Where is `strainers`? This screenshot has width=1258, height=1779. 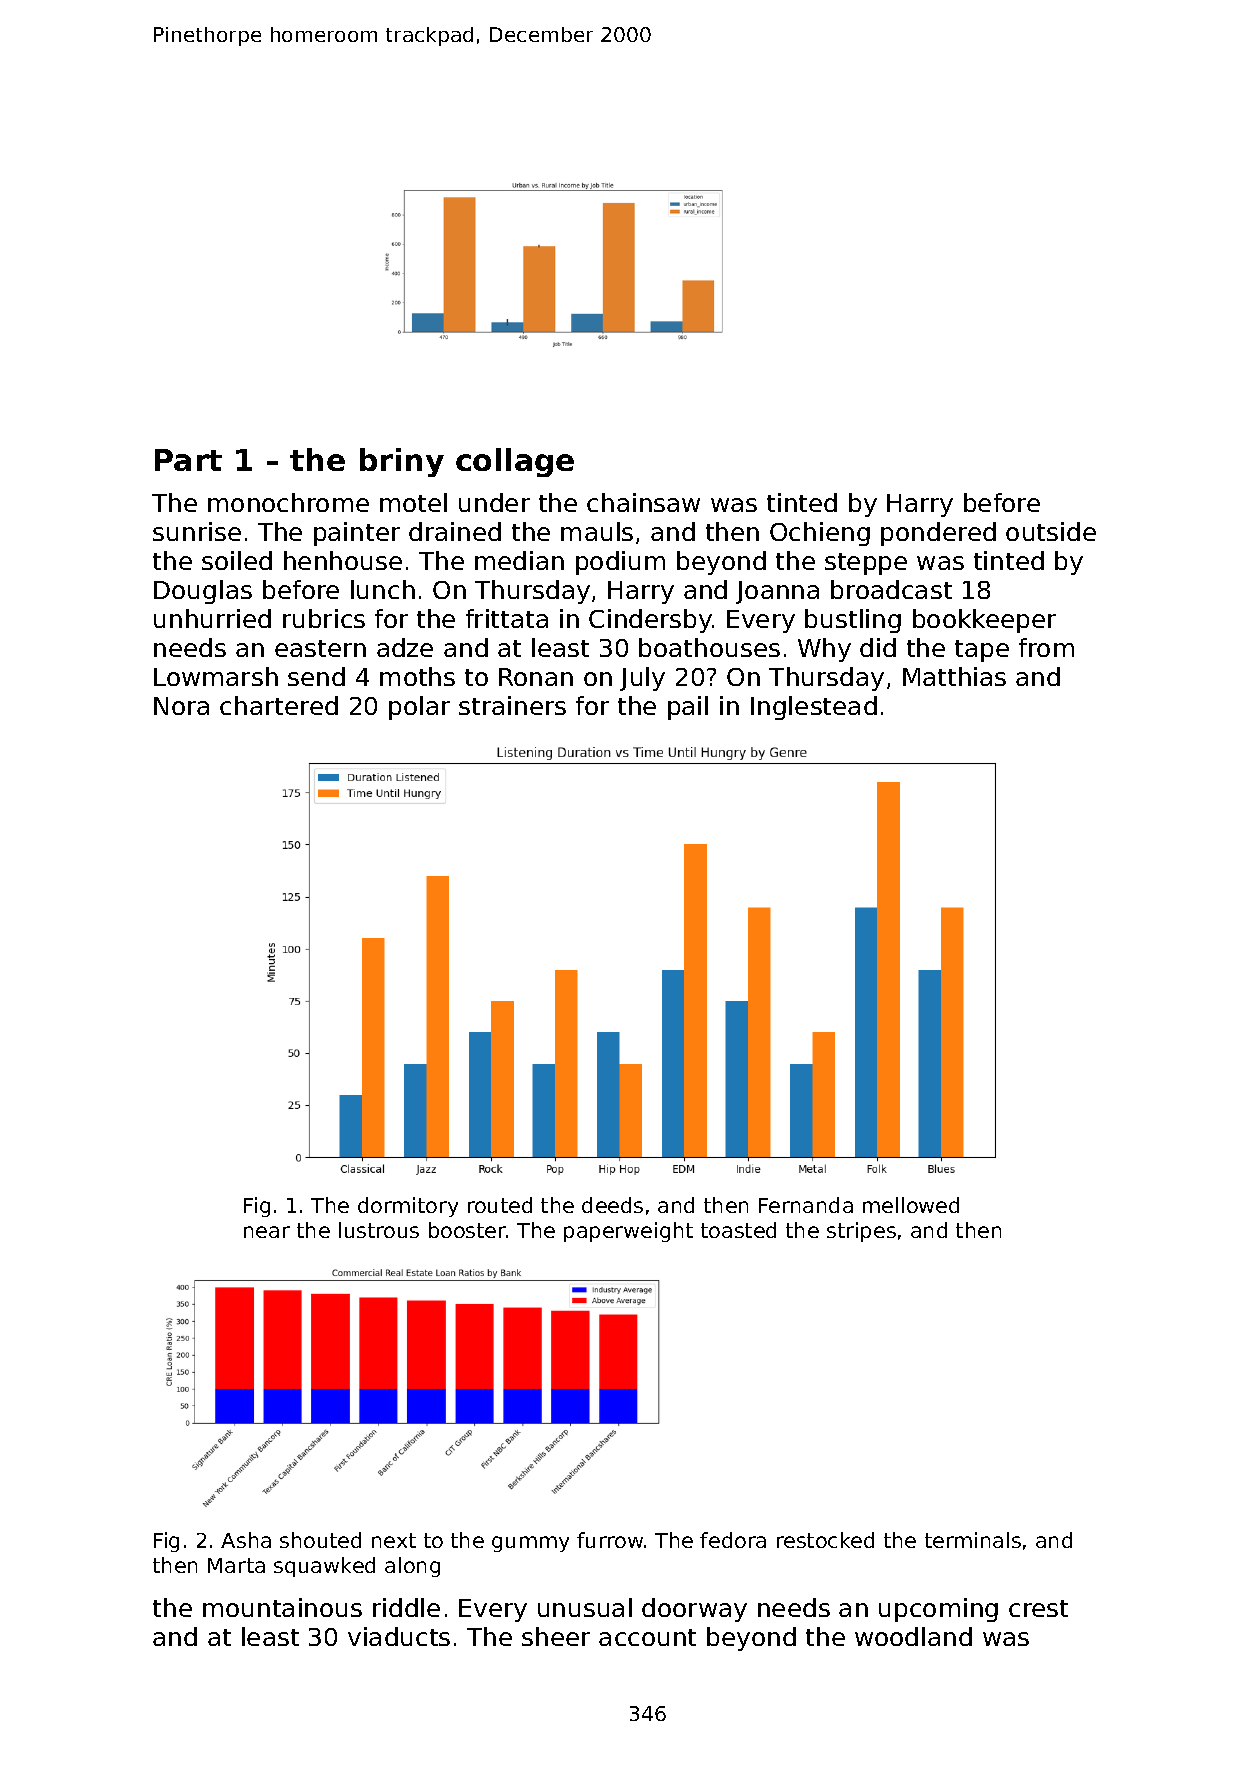
strainers is located at coordinates (512, 705).
